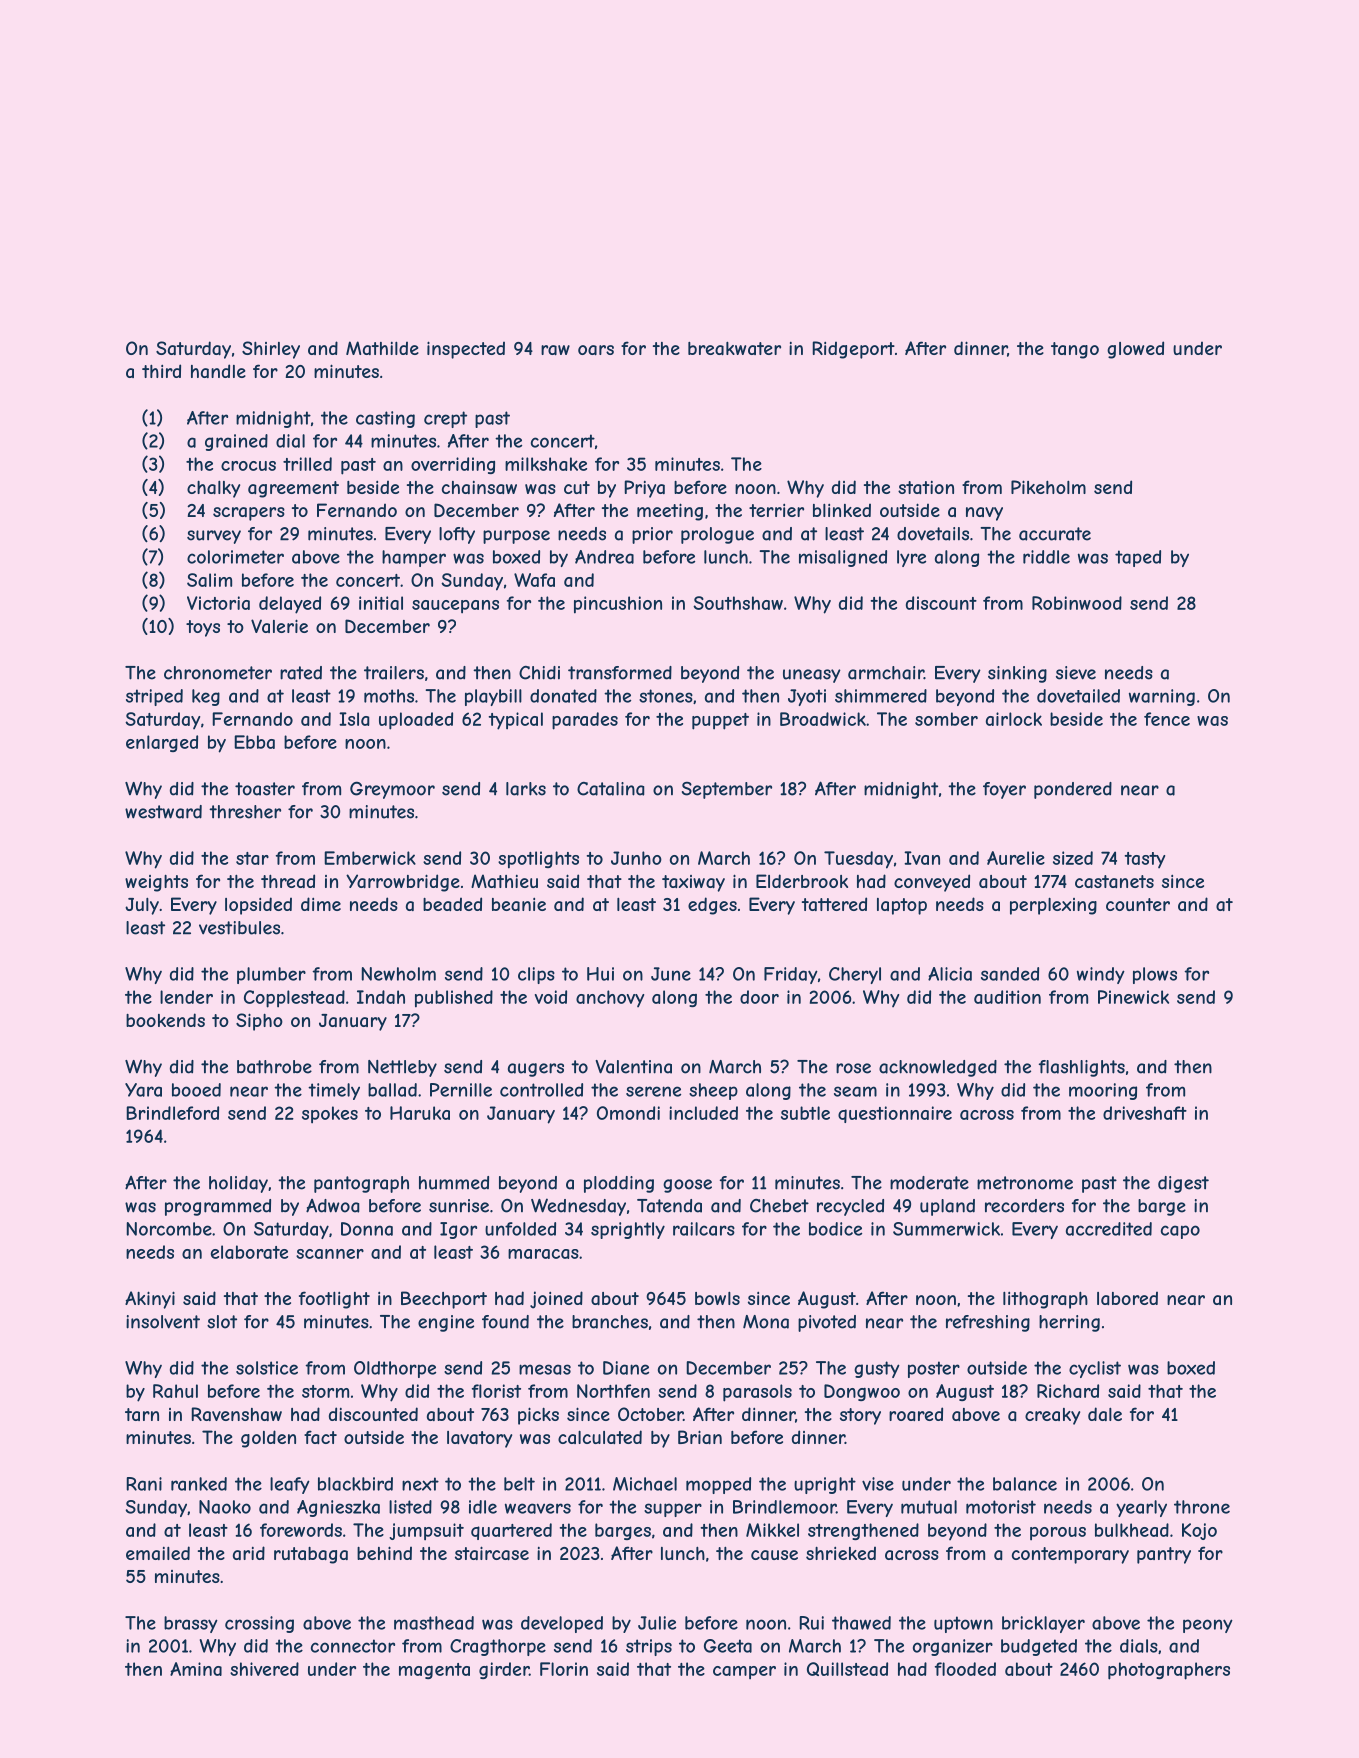 This screenshot has height=1758, width=1359. I want to click on Haruka, so click(420, 1113).
